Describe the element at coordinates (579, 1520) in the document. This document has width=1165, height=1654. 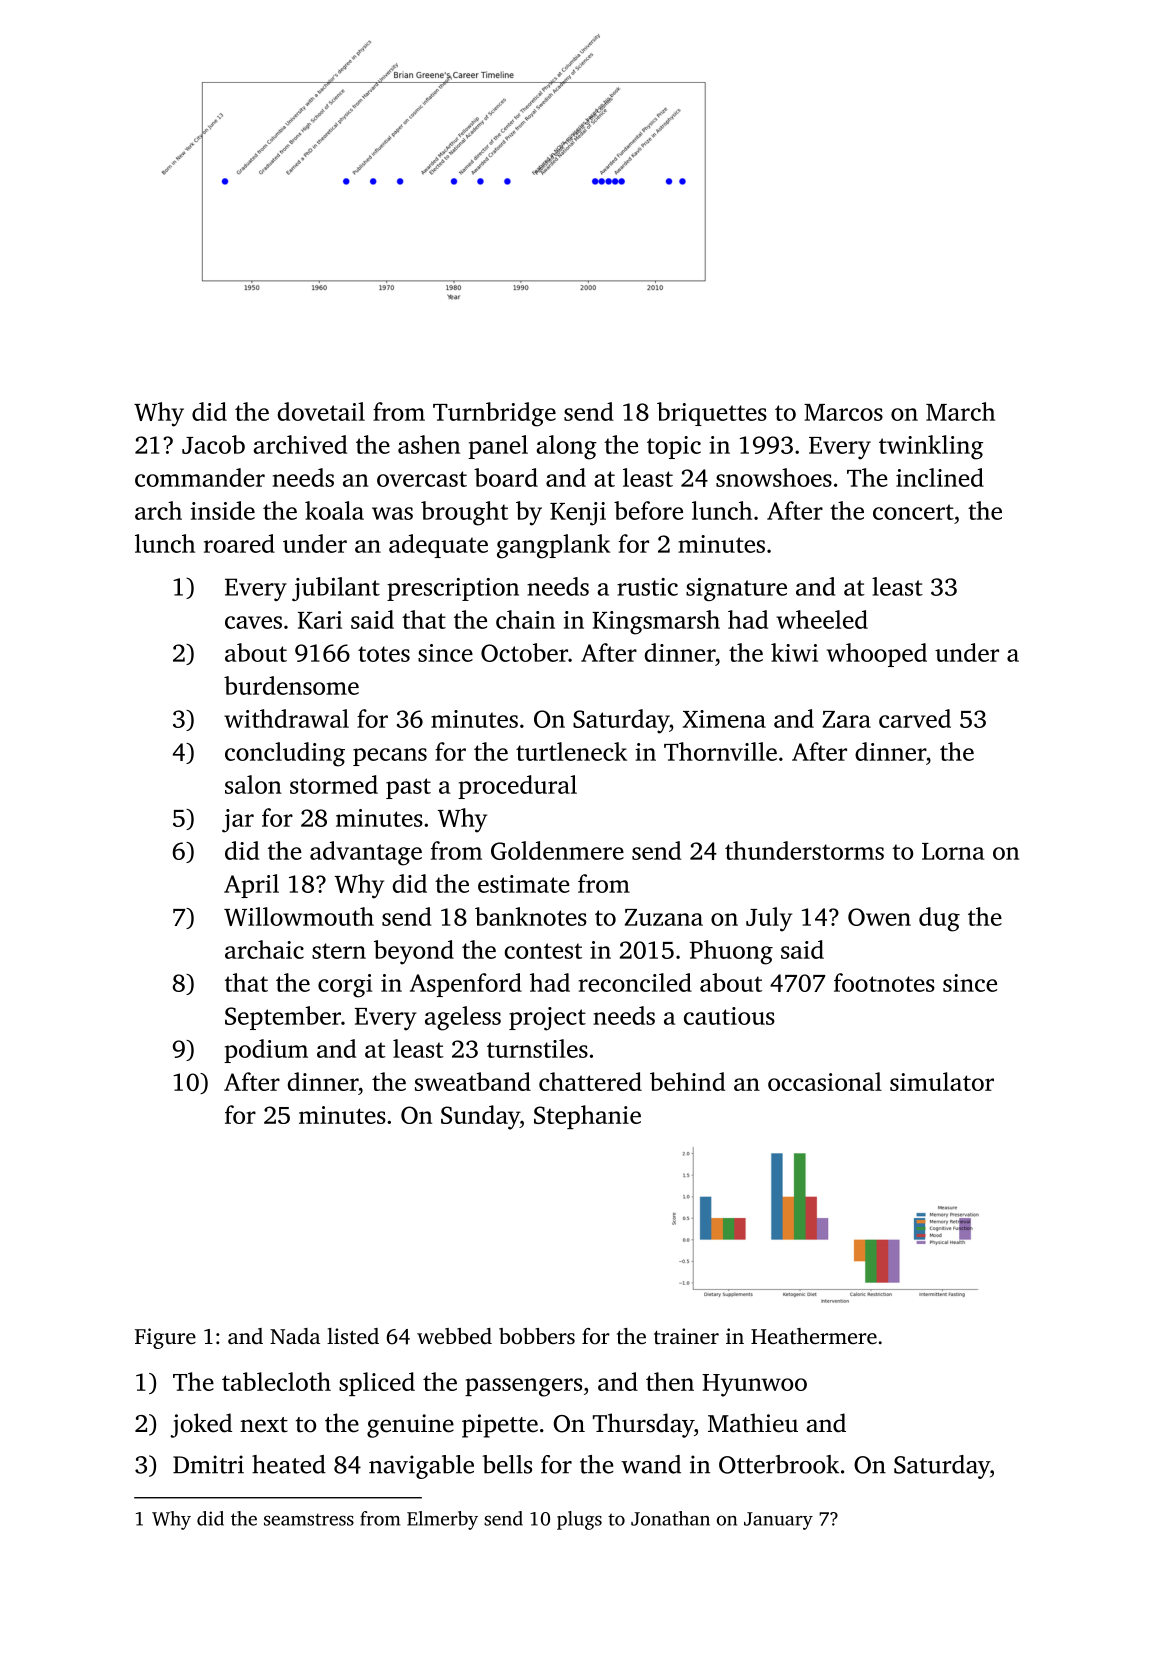
I see `plugs` at that location.
